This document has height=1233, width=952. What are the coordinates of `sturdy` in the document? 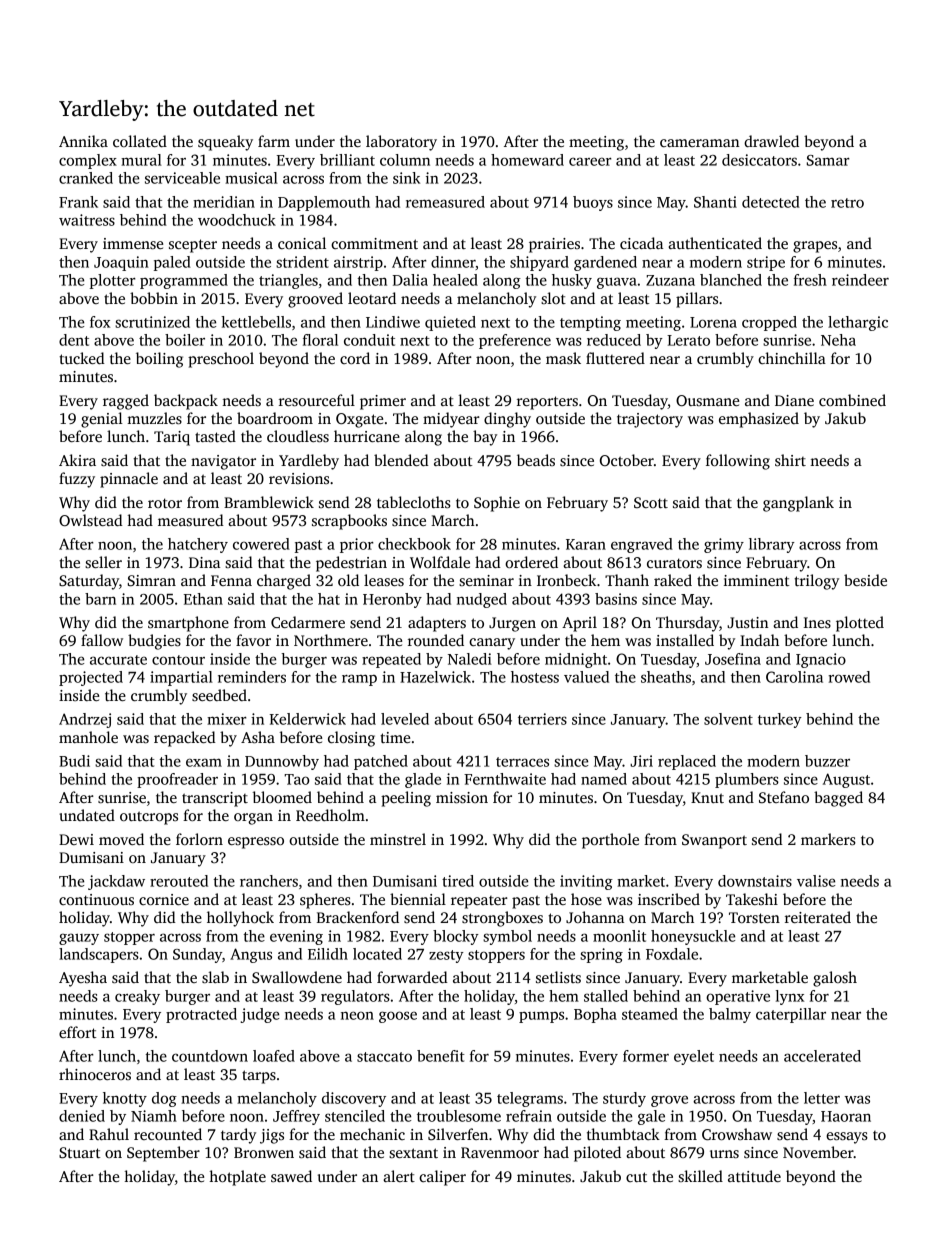 It's located at (624, 1099).
